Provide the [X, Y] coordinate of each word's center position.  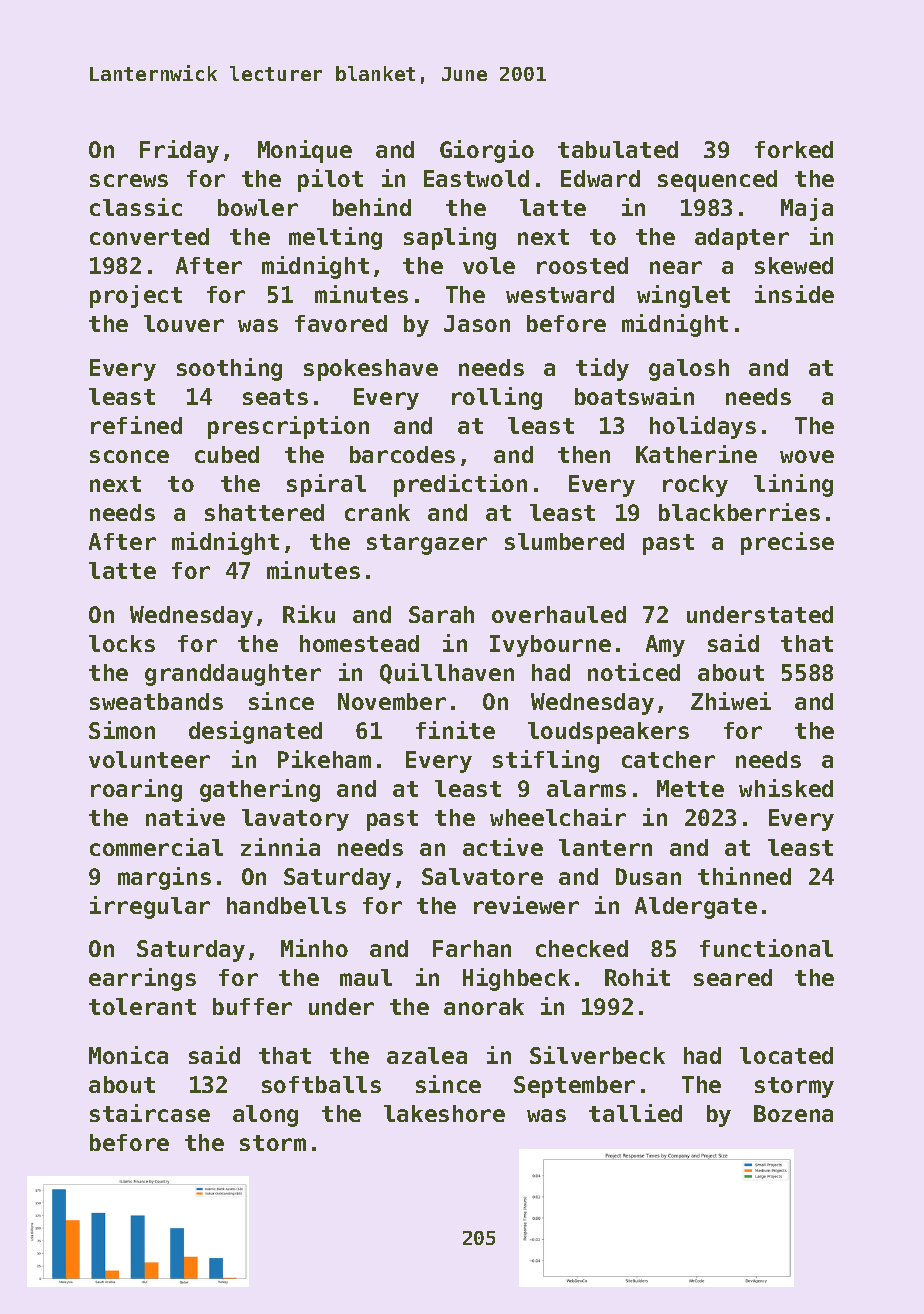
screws [129, 180]
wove [807, 456]
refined [136, 425]
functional [766, 948]
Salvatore [482, 876]
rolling [497, 398]
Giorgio [487, 151]
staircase [150, 1113]
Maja [807, 209]
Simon [122, 730]
